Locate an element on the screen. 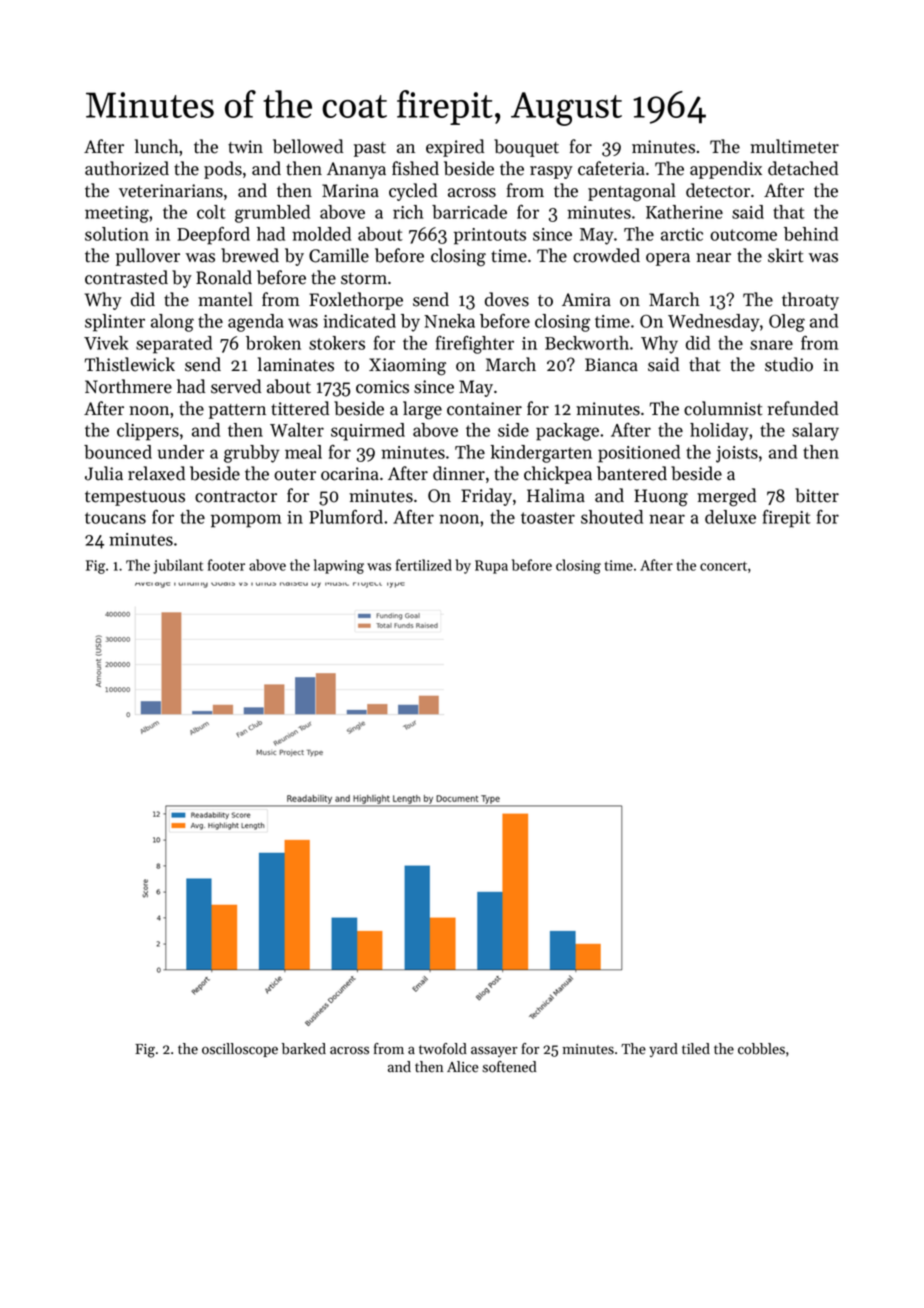  Bianca is located at coordinates (611, 365).
